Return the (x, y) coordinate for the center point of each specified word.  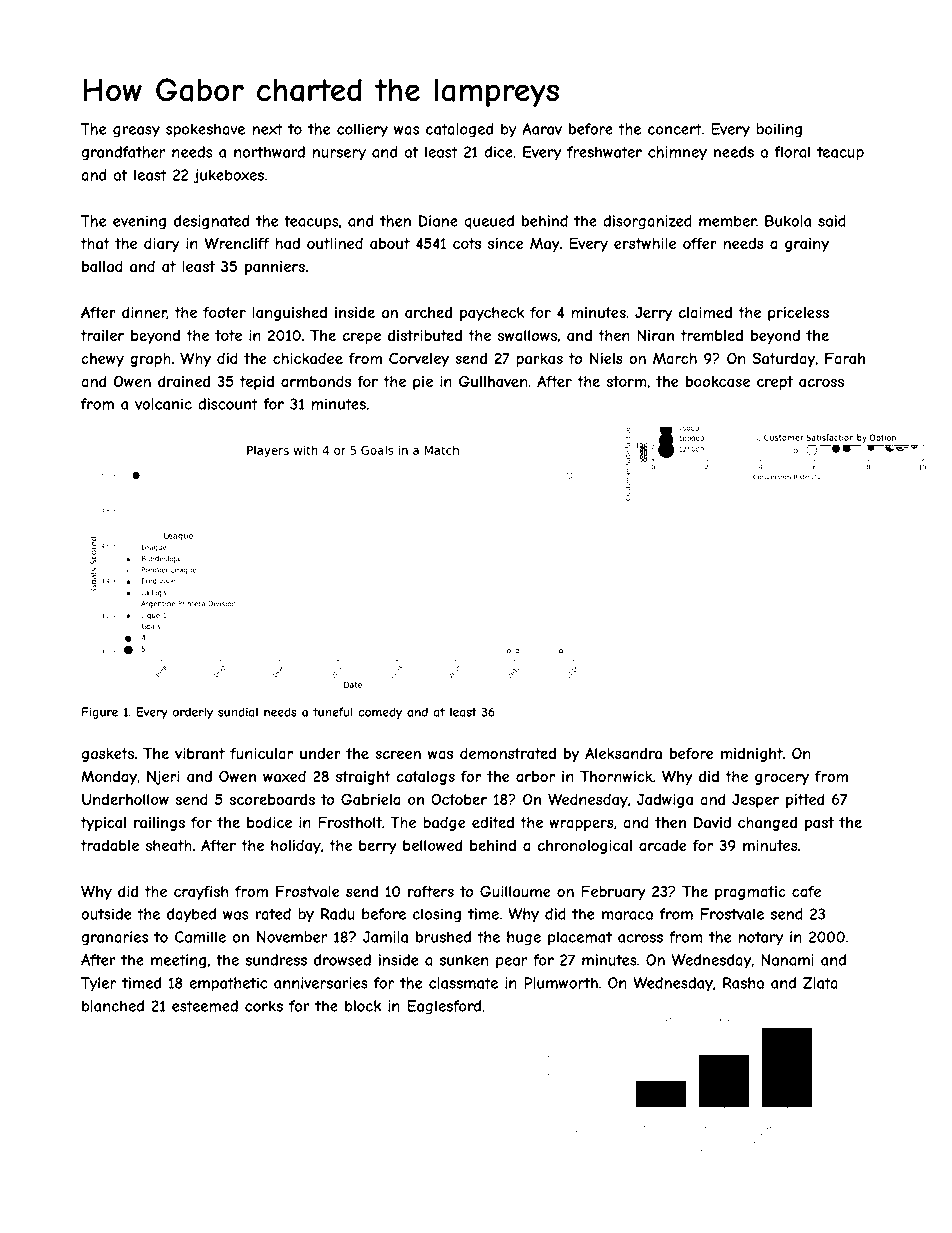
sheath (169, 845)
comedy (380, 713)
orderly (193, 713)
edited (493, 822)
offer (700, 243)
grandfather (123, 153)
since (506, 243)
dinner (144, 313)
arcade (663, 845)
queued (489, 222)
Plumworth (561, 983)
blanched (113, 1006)
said (832, 221)
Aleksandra (623, 753)
